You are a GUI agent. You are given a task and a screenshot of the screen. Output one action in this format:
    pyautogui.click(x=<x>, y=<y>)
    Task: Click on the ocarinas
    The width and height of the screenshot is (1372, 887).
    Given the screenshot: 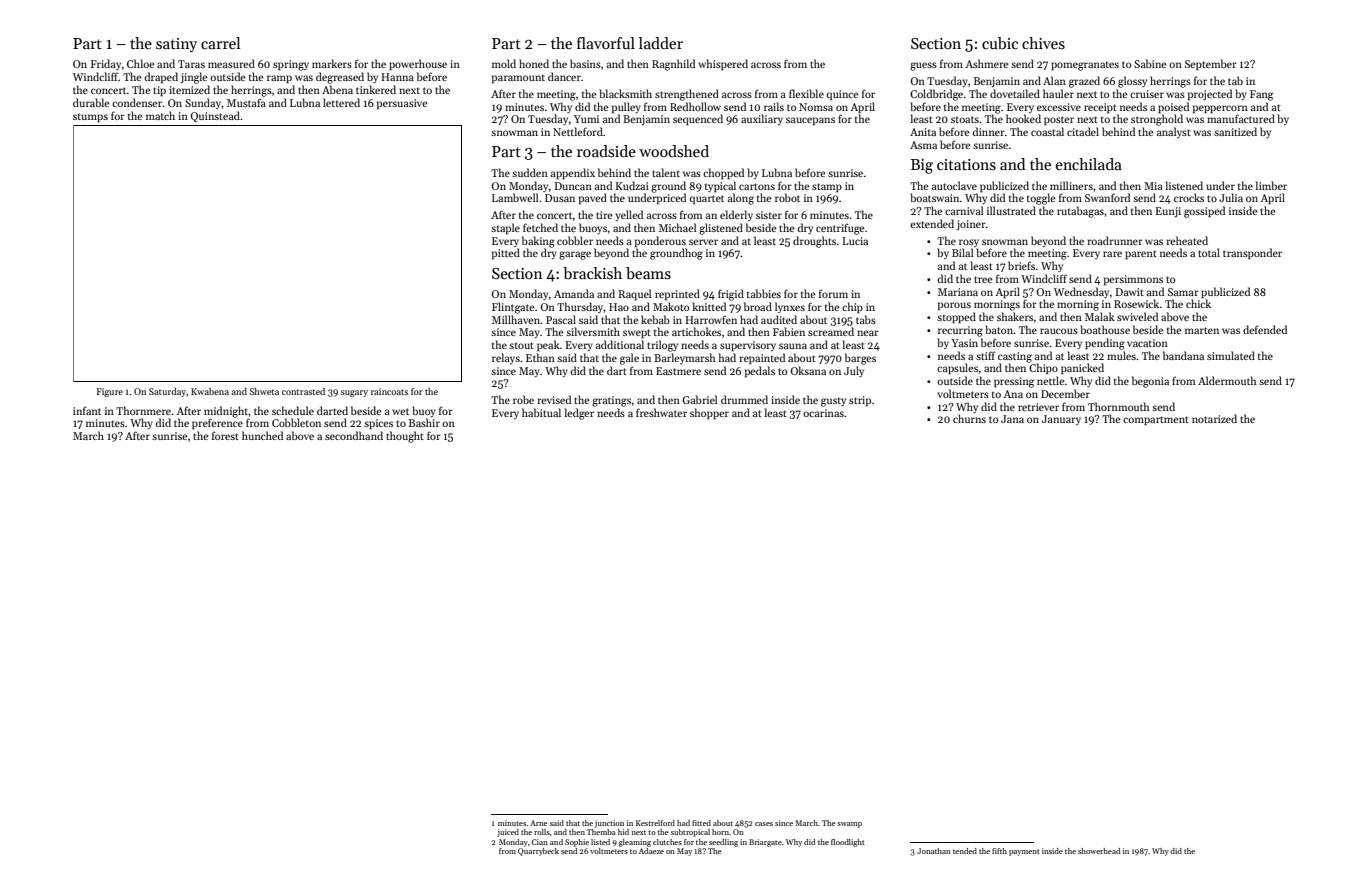 What is the action you would take?
    pyautogui.click(x=823, y=413)
